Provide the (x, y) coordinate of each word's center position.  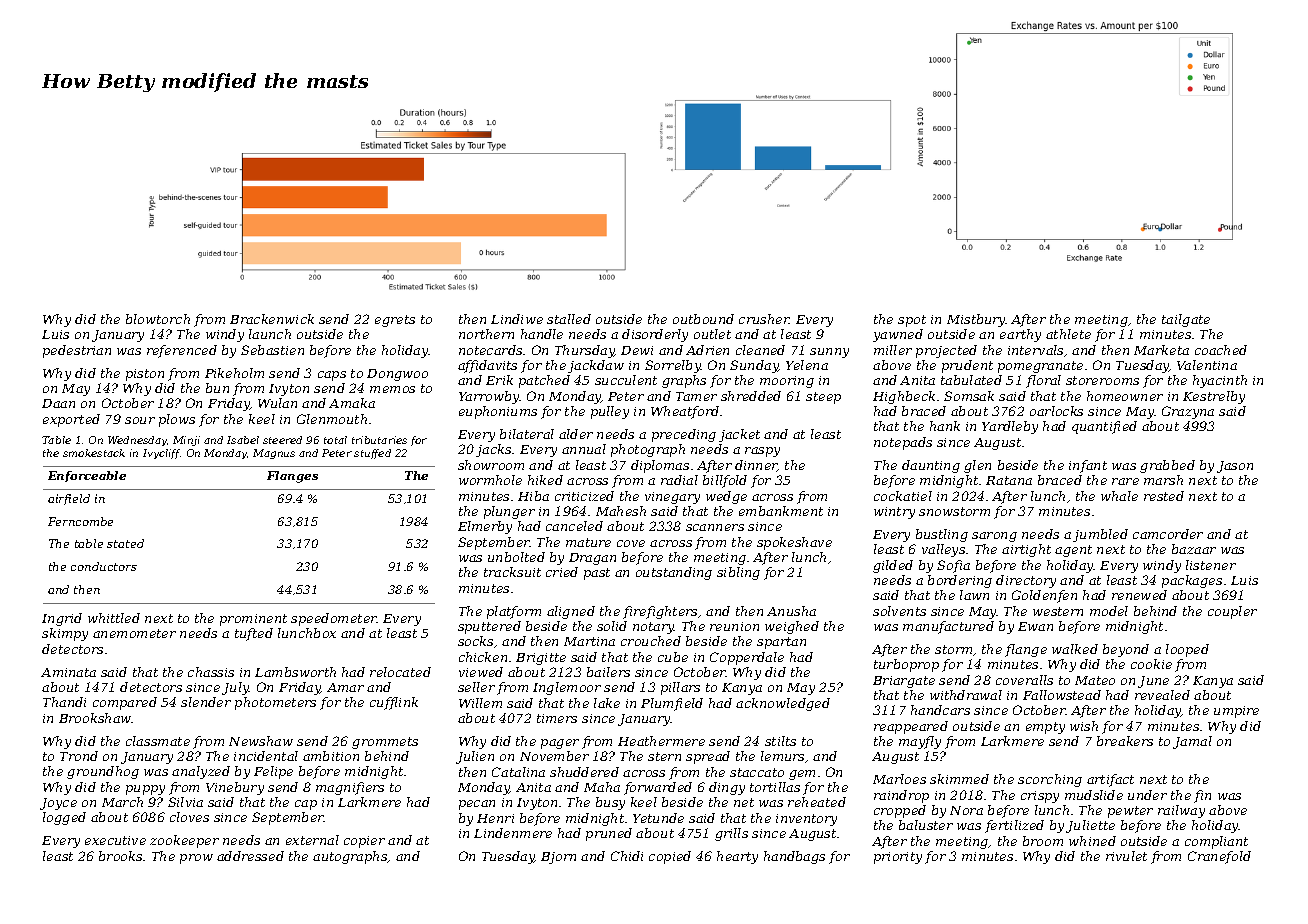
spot (912, 321)
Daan (58, 403)
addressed (250, 856)
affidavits (487, 366)
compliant (1216, 842)
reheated (817, 802)
